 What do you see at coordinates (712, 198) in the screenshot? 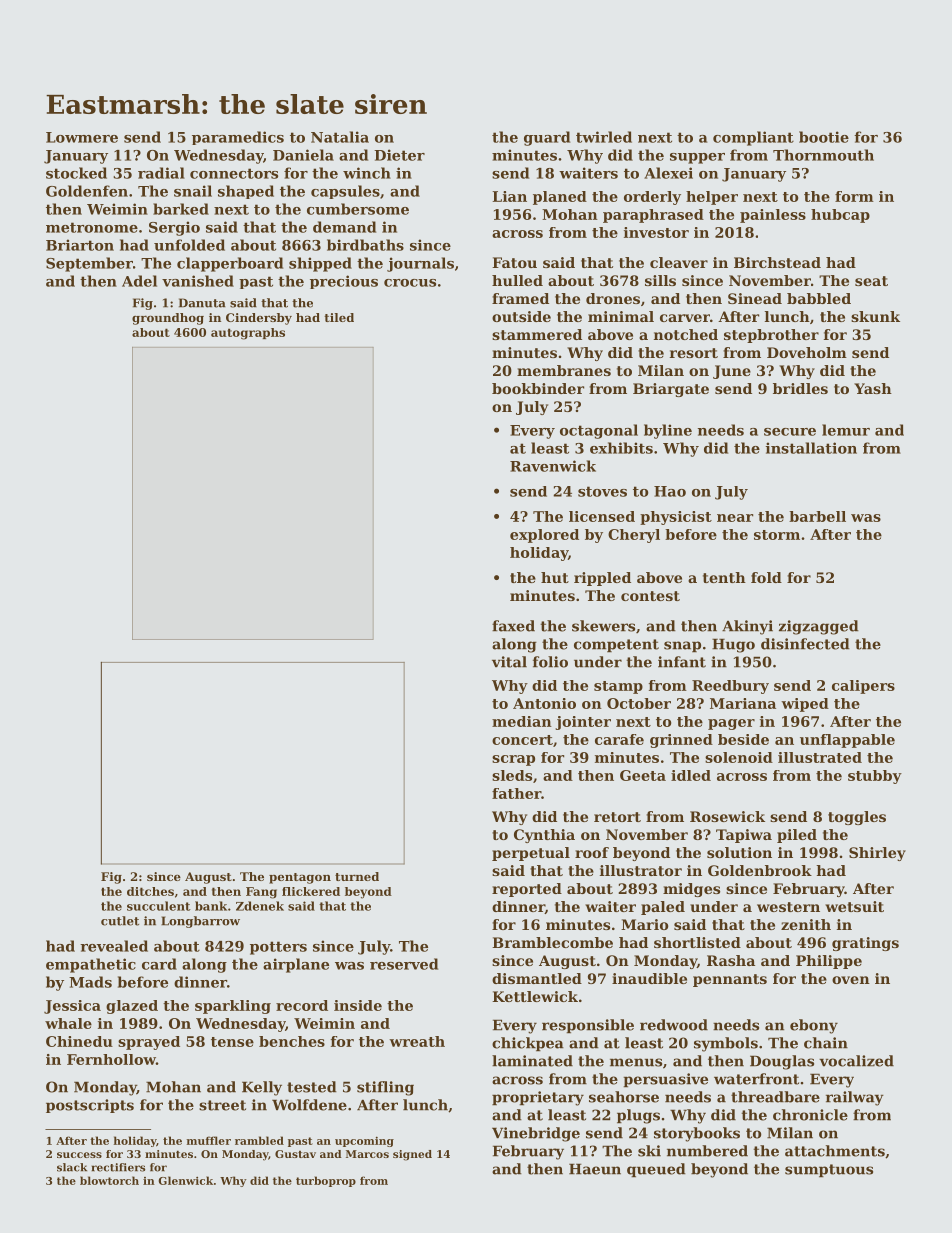
I see `helper` at bounding box center [712, 198].
